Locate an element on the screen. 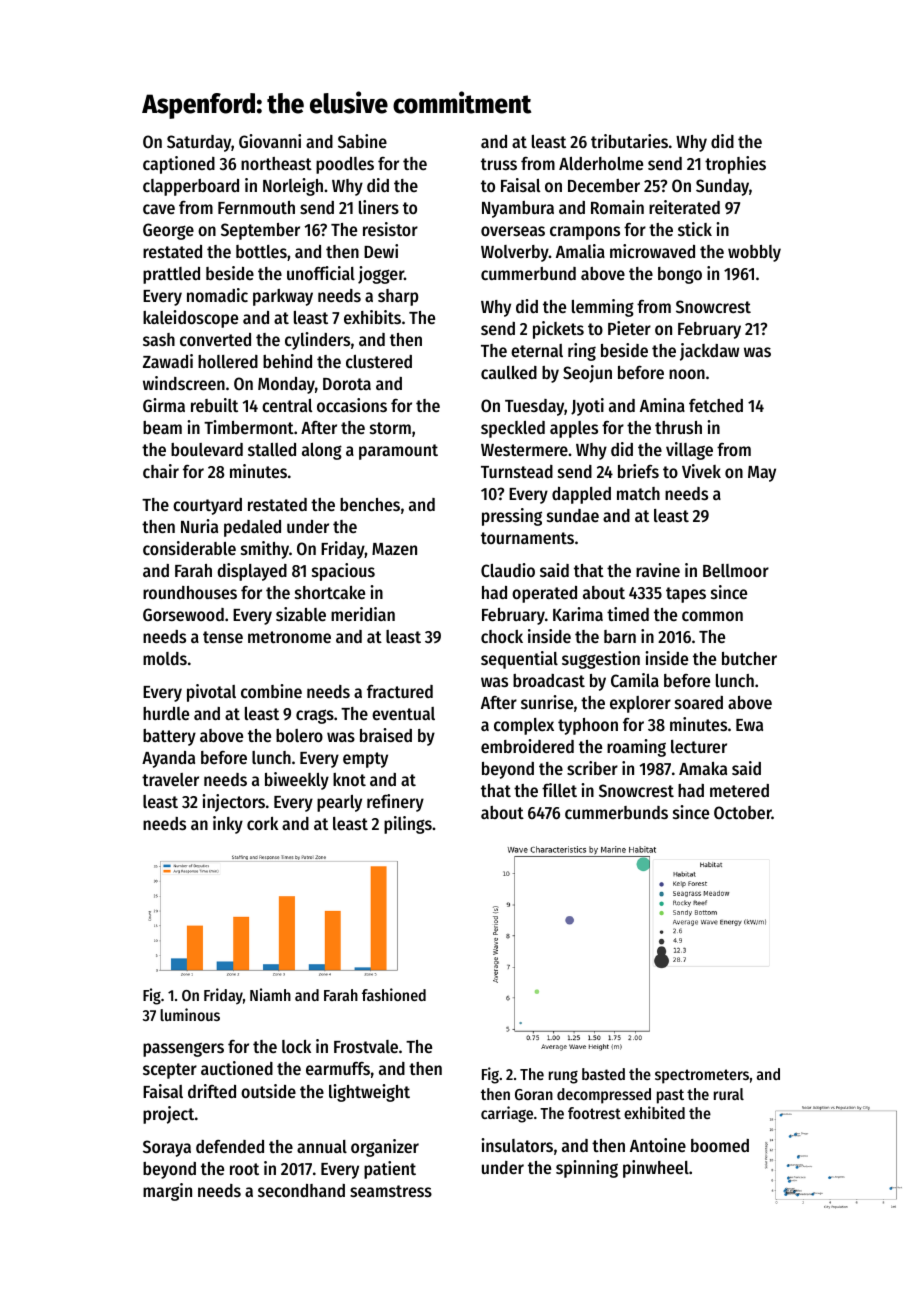 This screenshot has height=1314, width=924. Sabine is located at coordinates (362, 141).
